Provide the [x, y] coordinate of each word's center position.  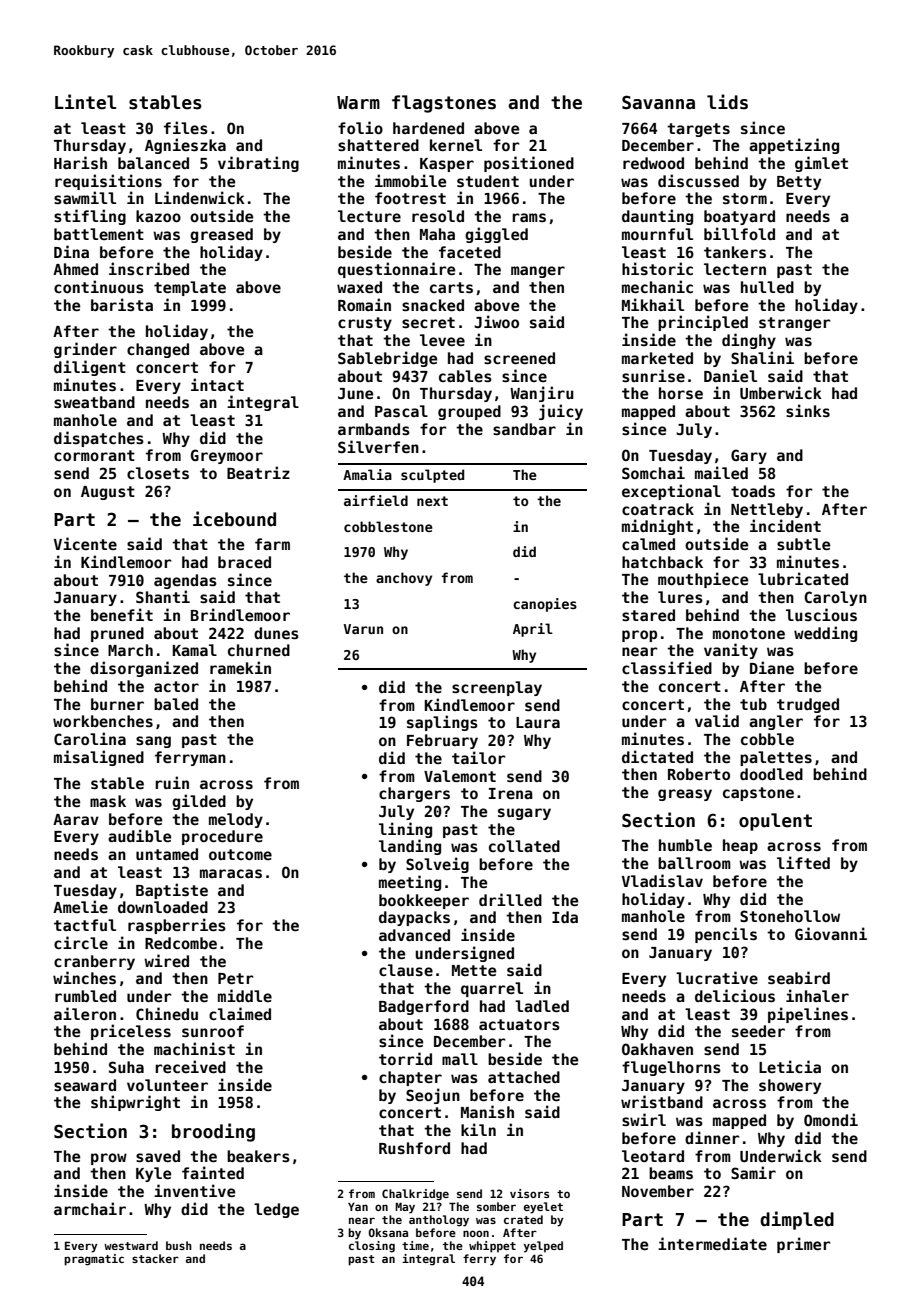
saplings [442, 723]
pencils [726, 935]
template [190, 288]
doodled [771, 774]
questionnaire [396, 270]
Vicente [85, 543]
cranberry [94, 962]
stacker [155, 1258]
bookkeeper [424, 901]
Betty [799, 183]
